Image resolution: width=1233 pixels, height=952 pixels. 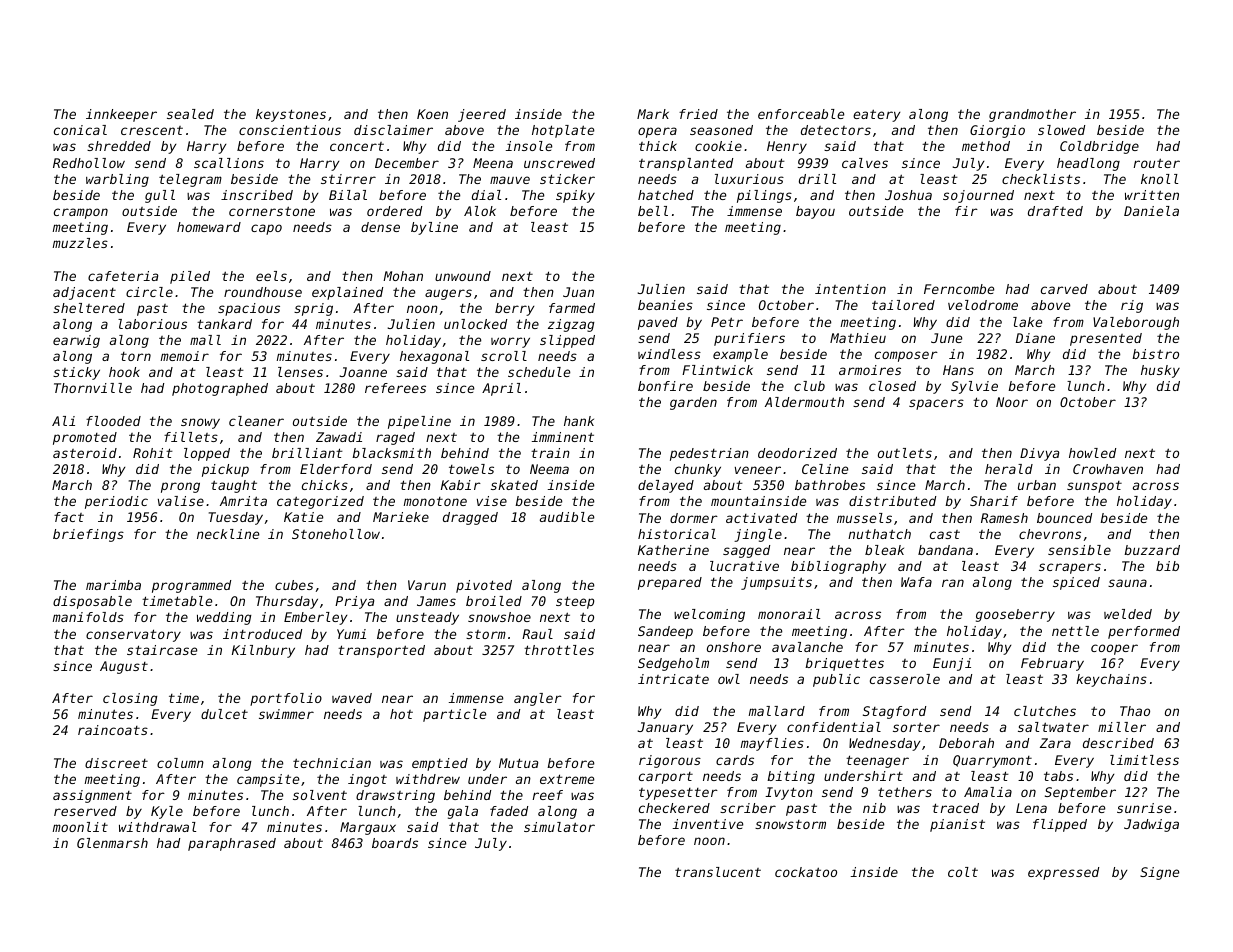 What do you see at coordinates (271, 276) in the page?
I see `eels` at bounding box center [271, 276].
